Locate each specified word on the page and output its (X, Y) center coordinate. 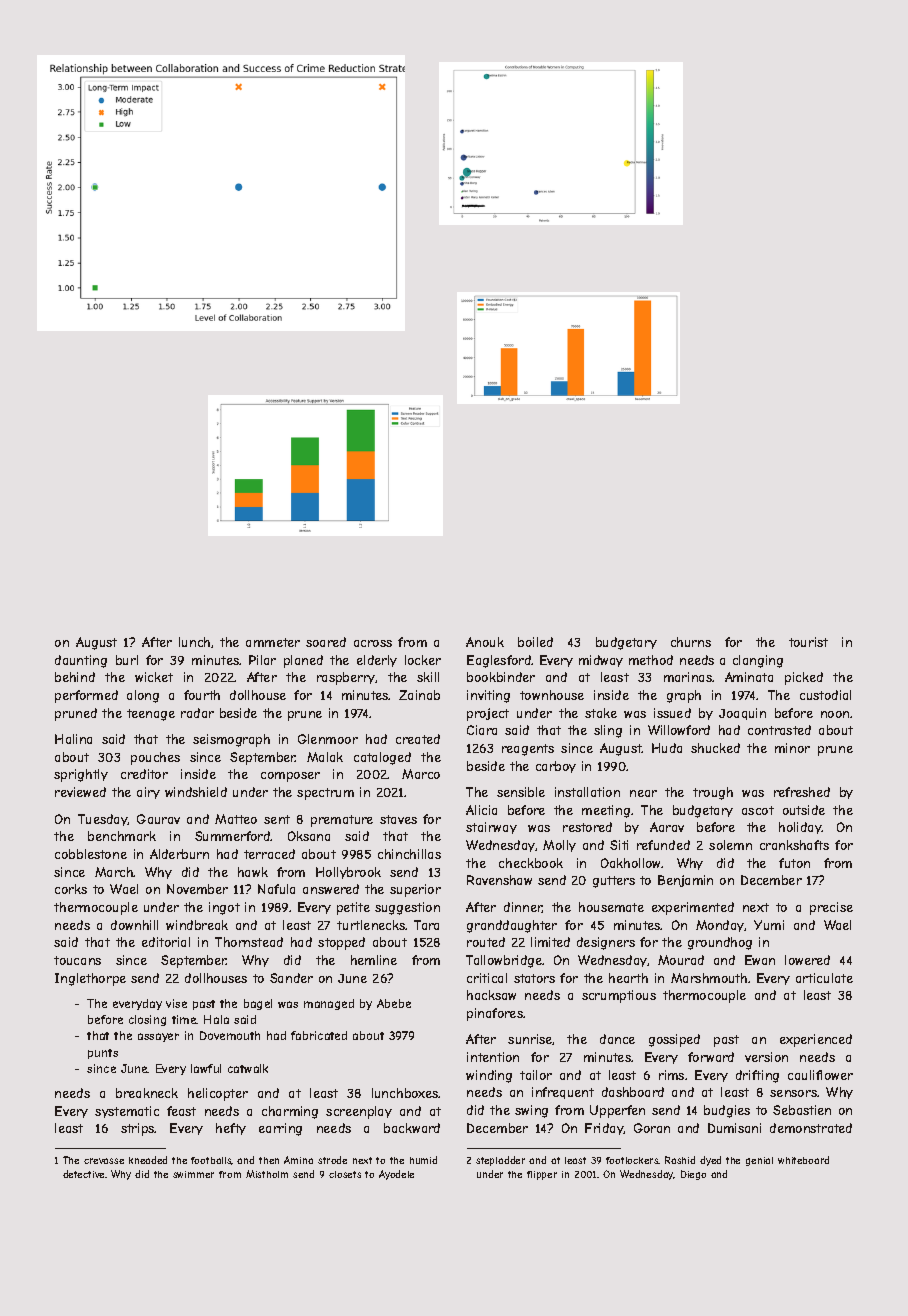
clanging (758, 661)
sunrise (530, 1039)
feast (181, 1111)
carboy (556, 767)
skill (428, 677)
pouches (155, 758)
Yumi (769, 925)
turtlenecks (371, 925)
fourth (202, 695)
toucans (77, 960)
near (643, 793)
